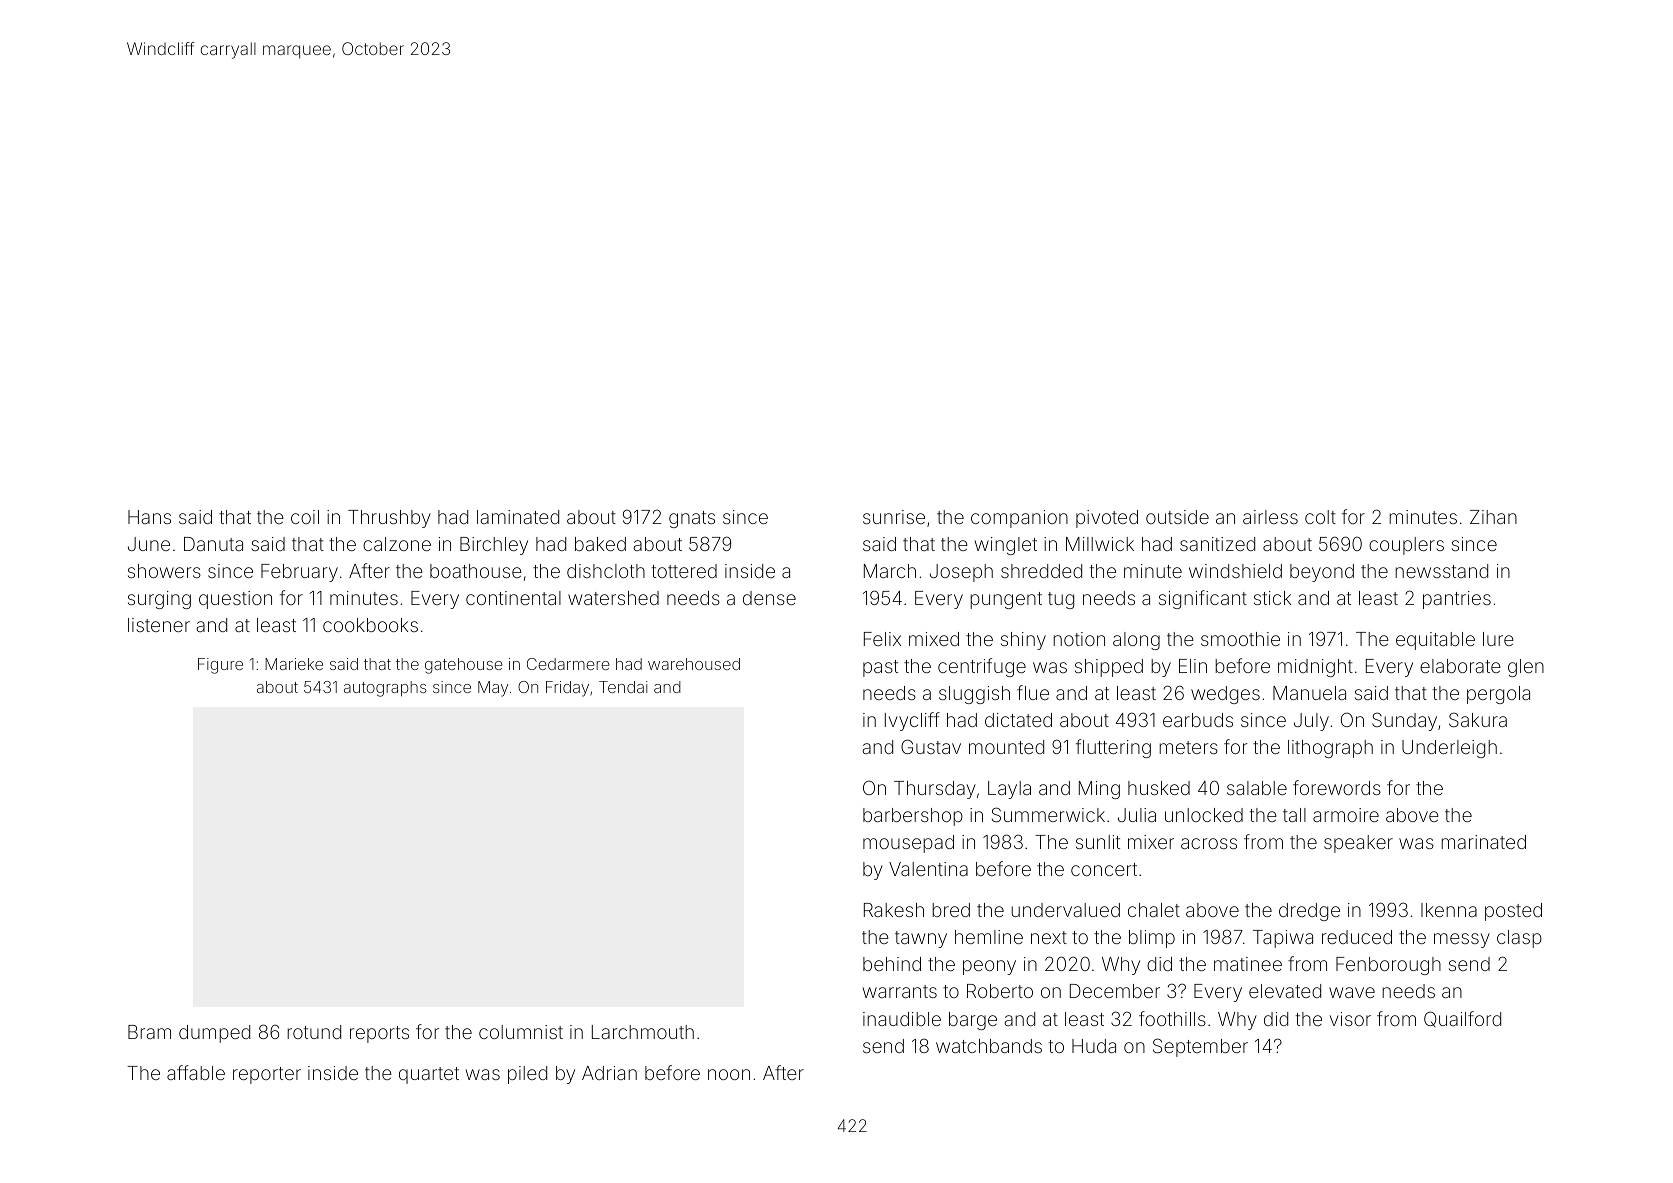 This screenshot has height=1183, width=1673. I want to click on Tendai, so click(623, 687).
